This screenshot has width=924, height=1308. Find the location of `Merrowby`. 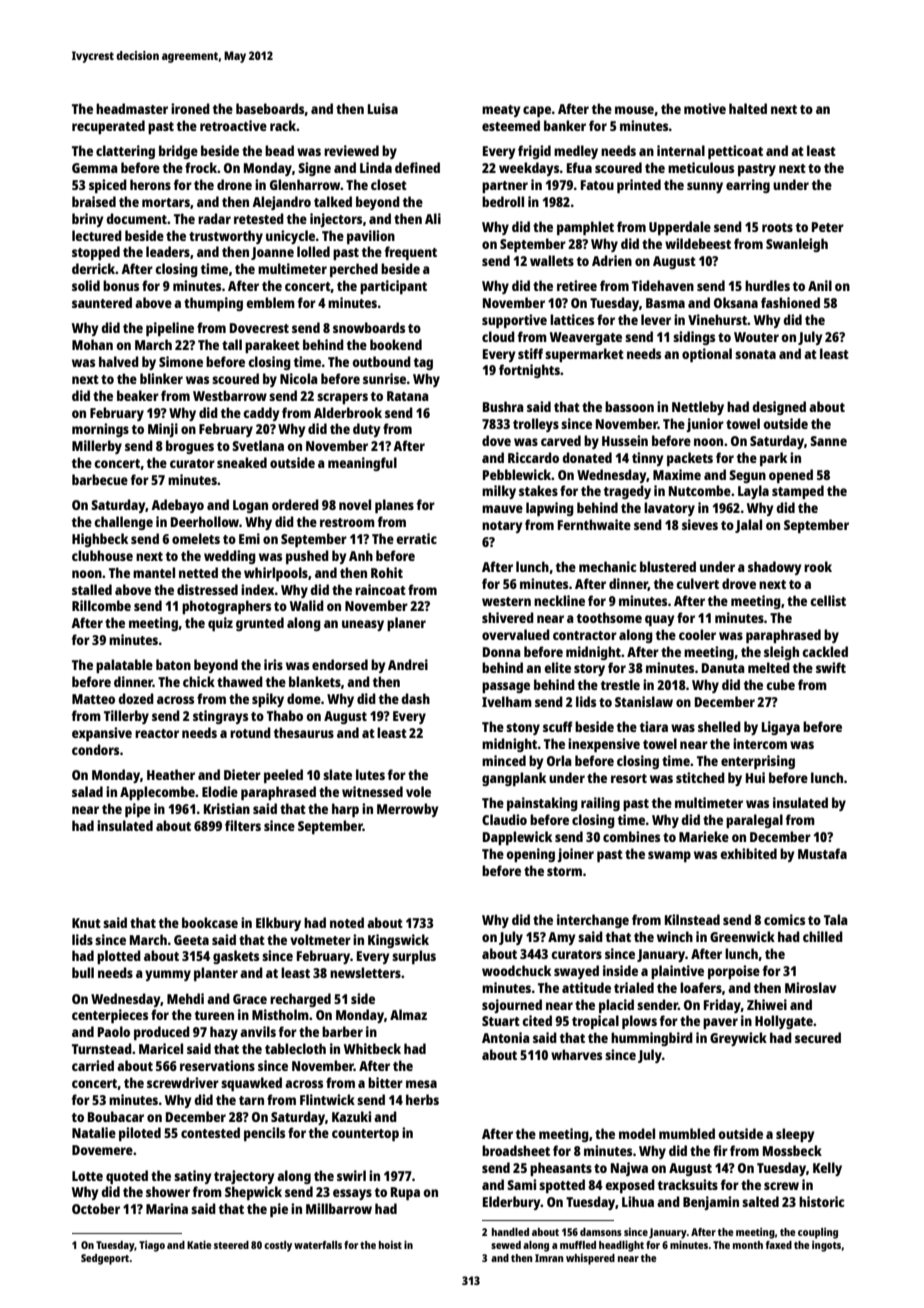

Merrowby is located at coordinates (408, 810).
